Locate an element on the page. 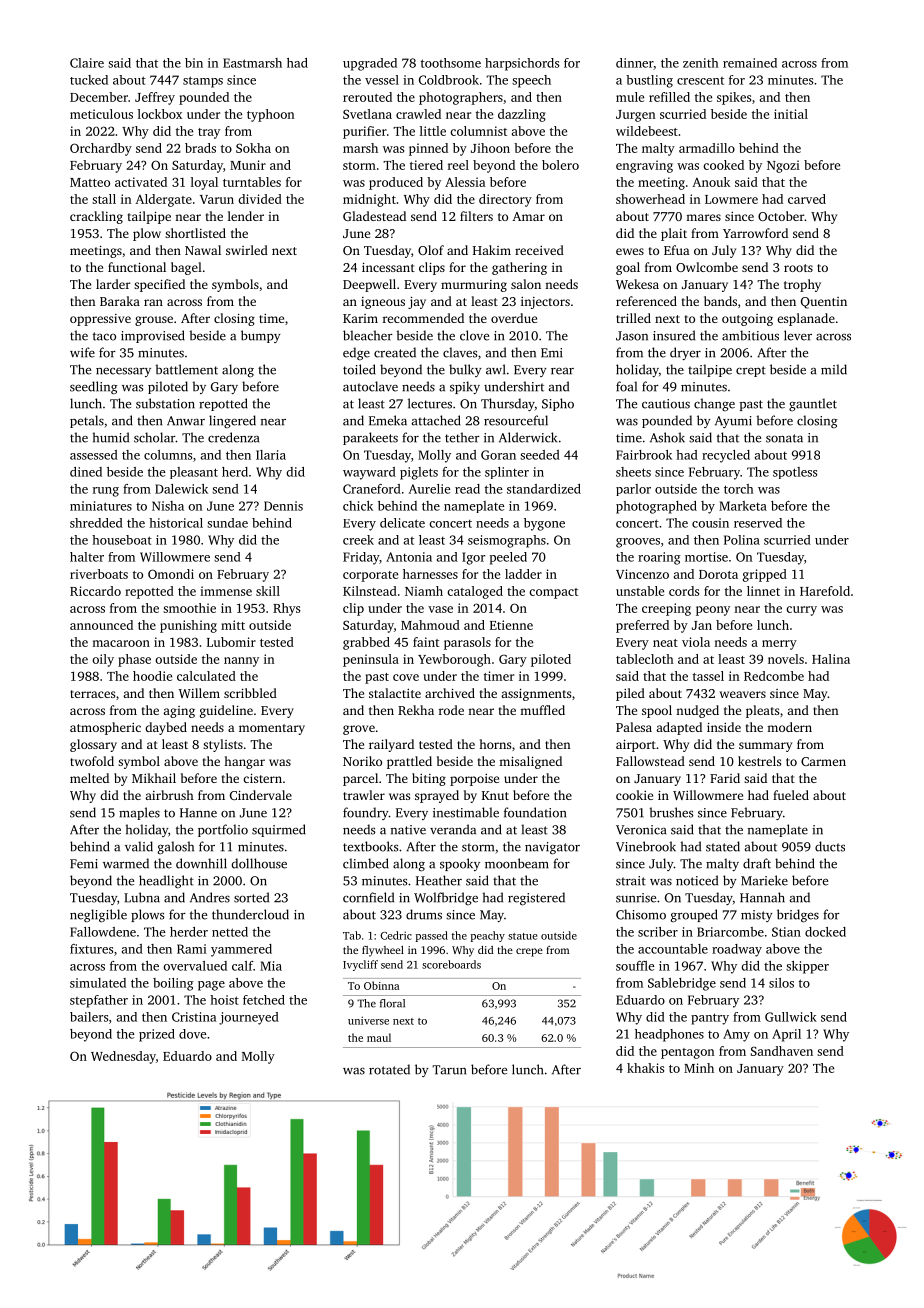 Image resolution: width=924 pixels, height=1308 pixels. injectors is located at coordinates (545, 303).
